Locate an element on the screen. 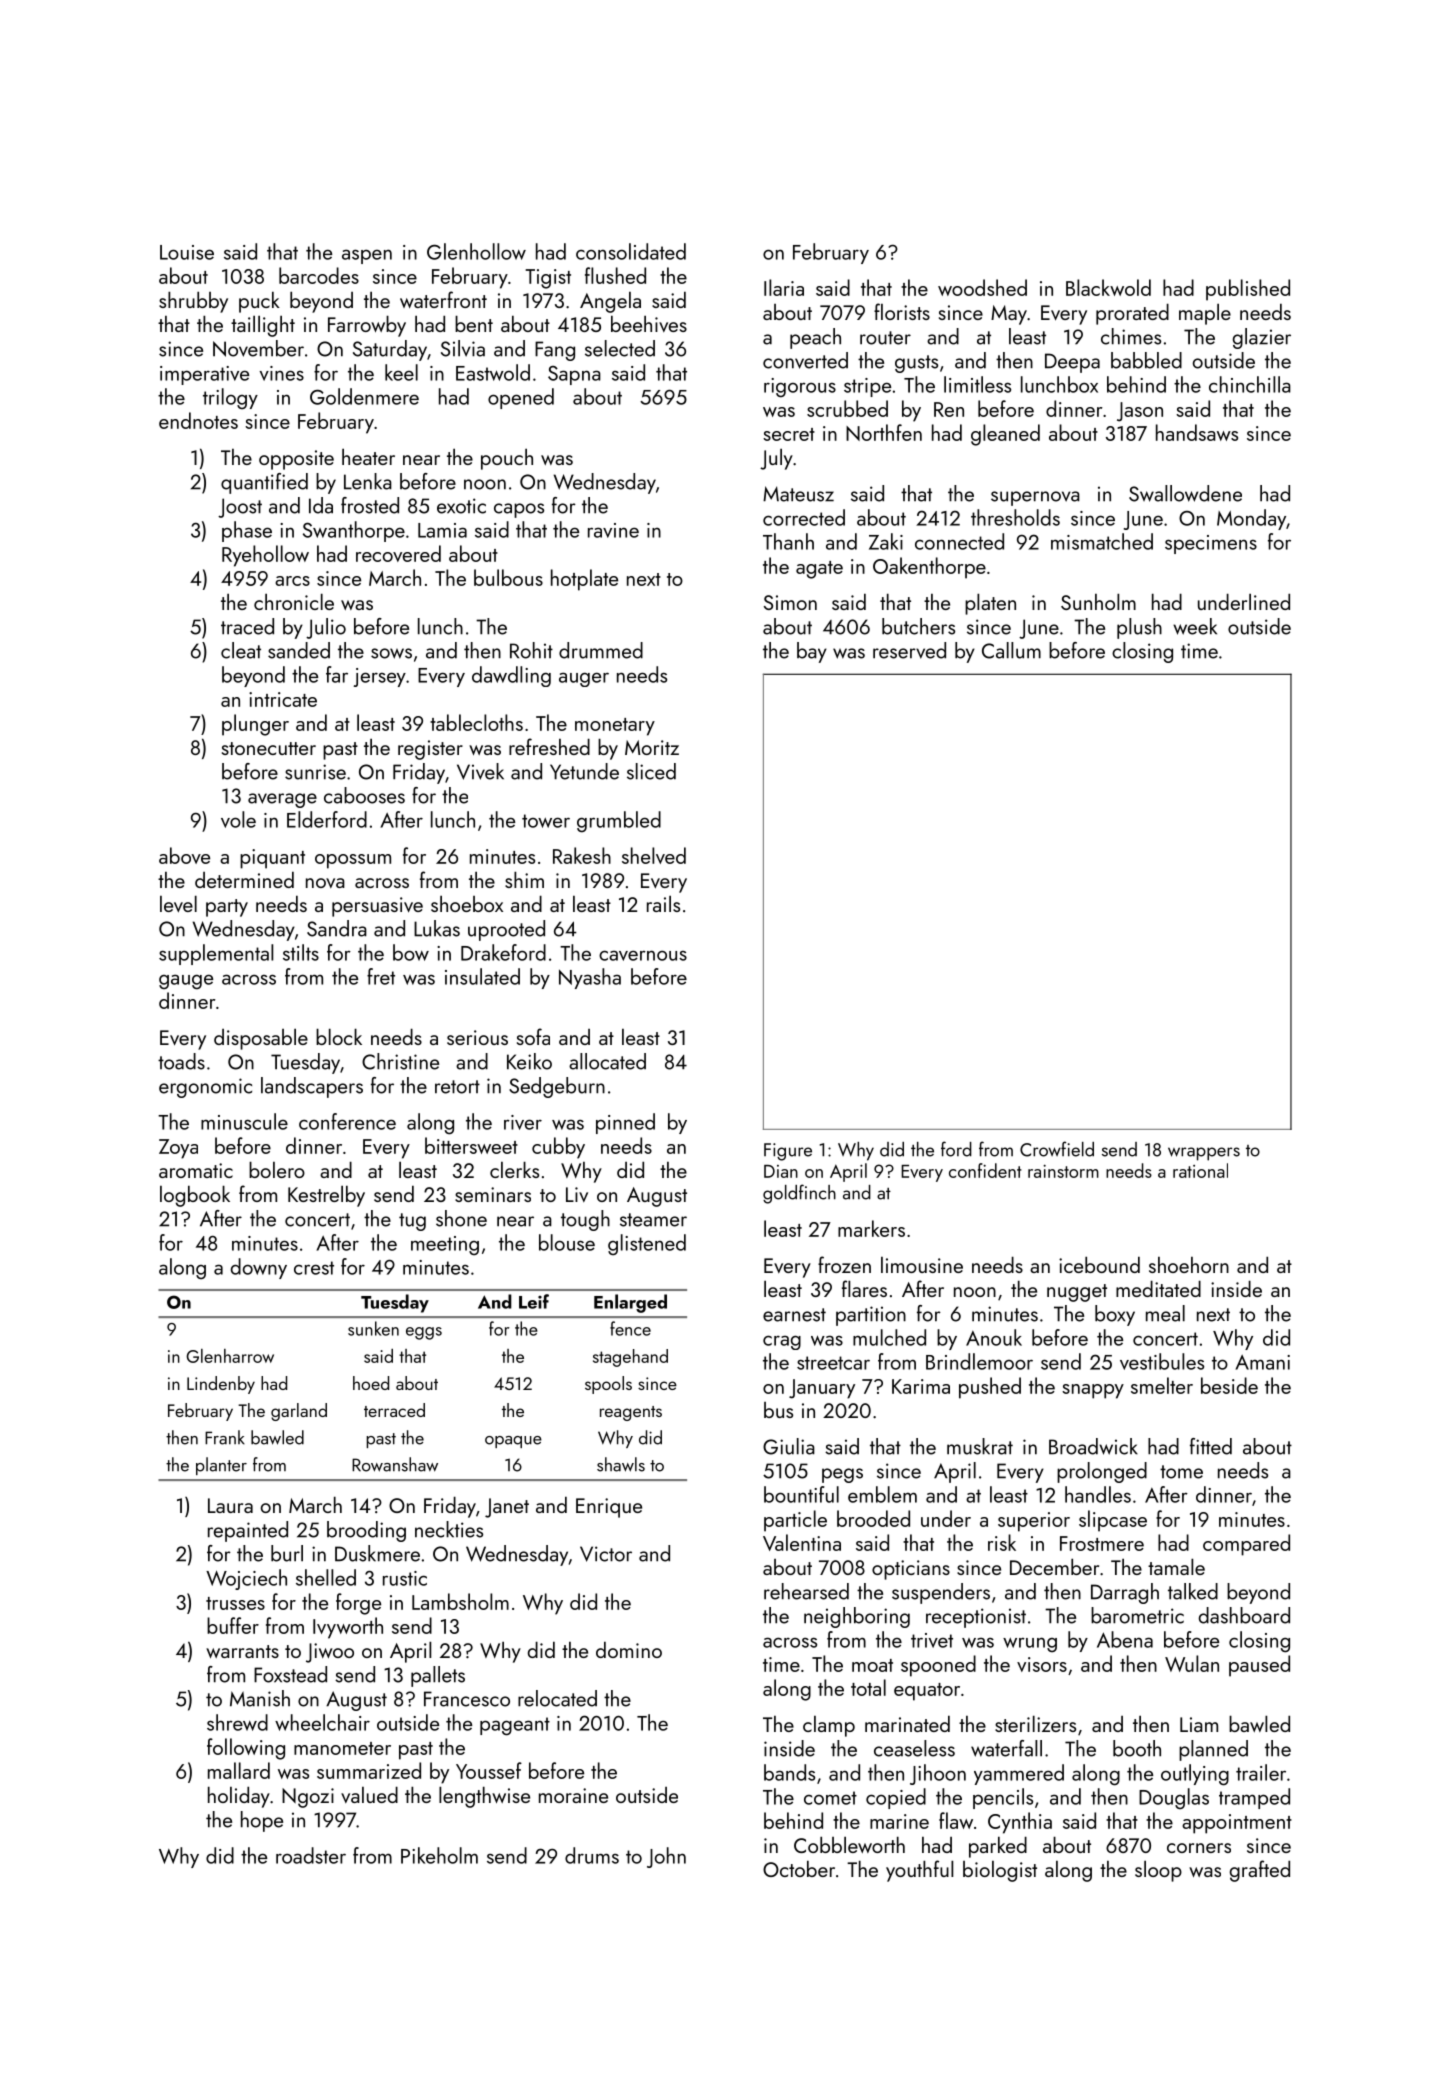 The height and width of the screenshot is (2100, 1450). week is located at coordinates (1195, 626).
